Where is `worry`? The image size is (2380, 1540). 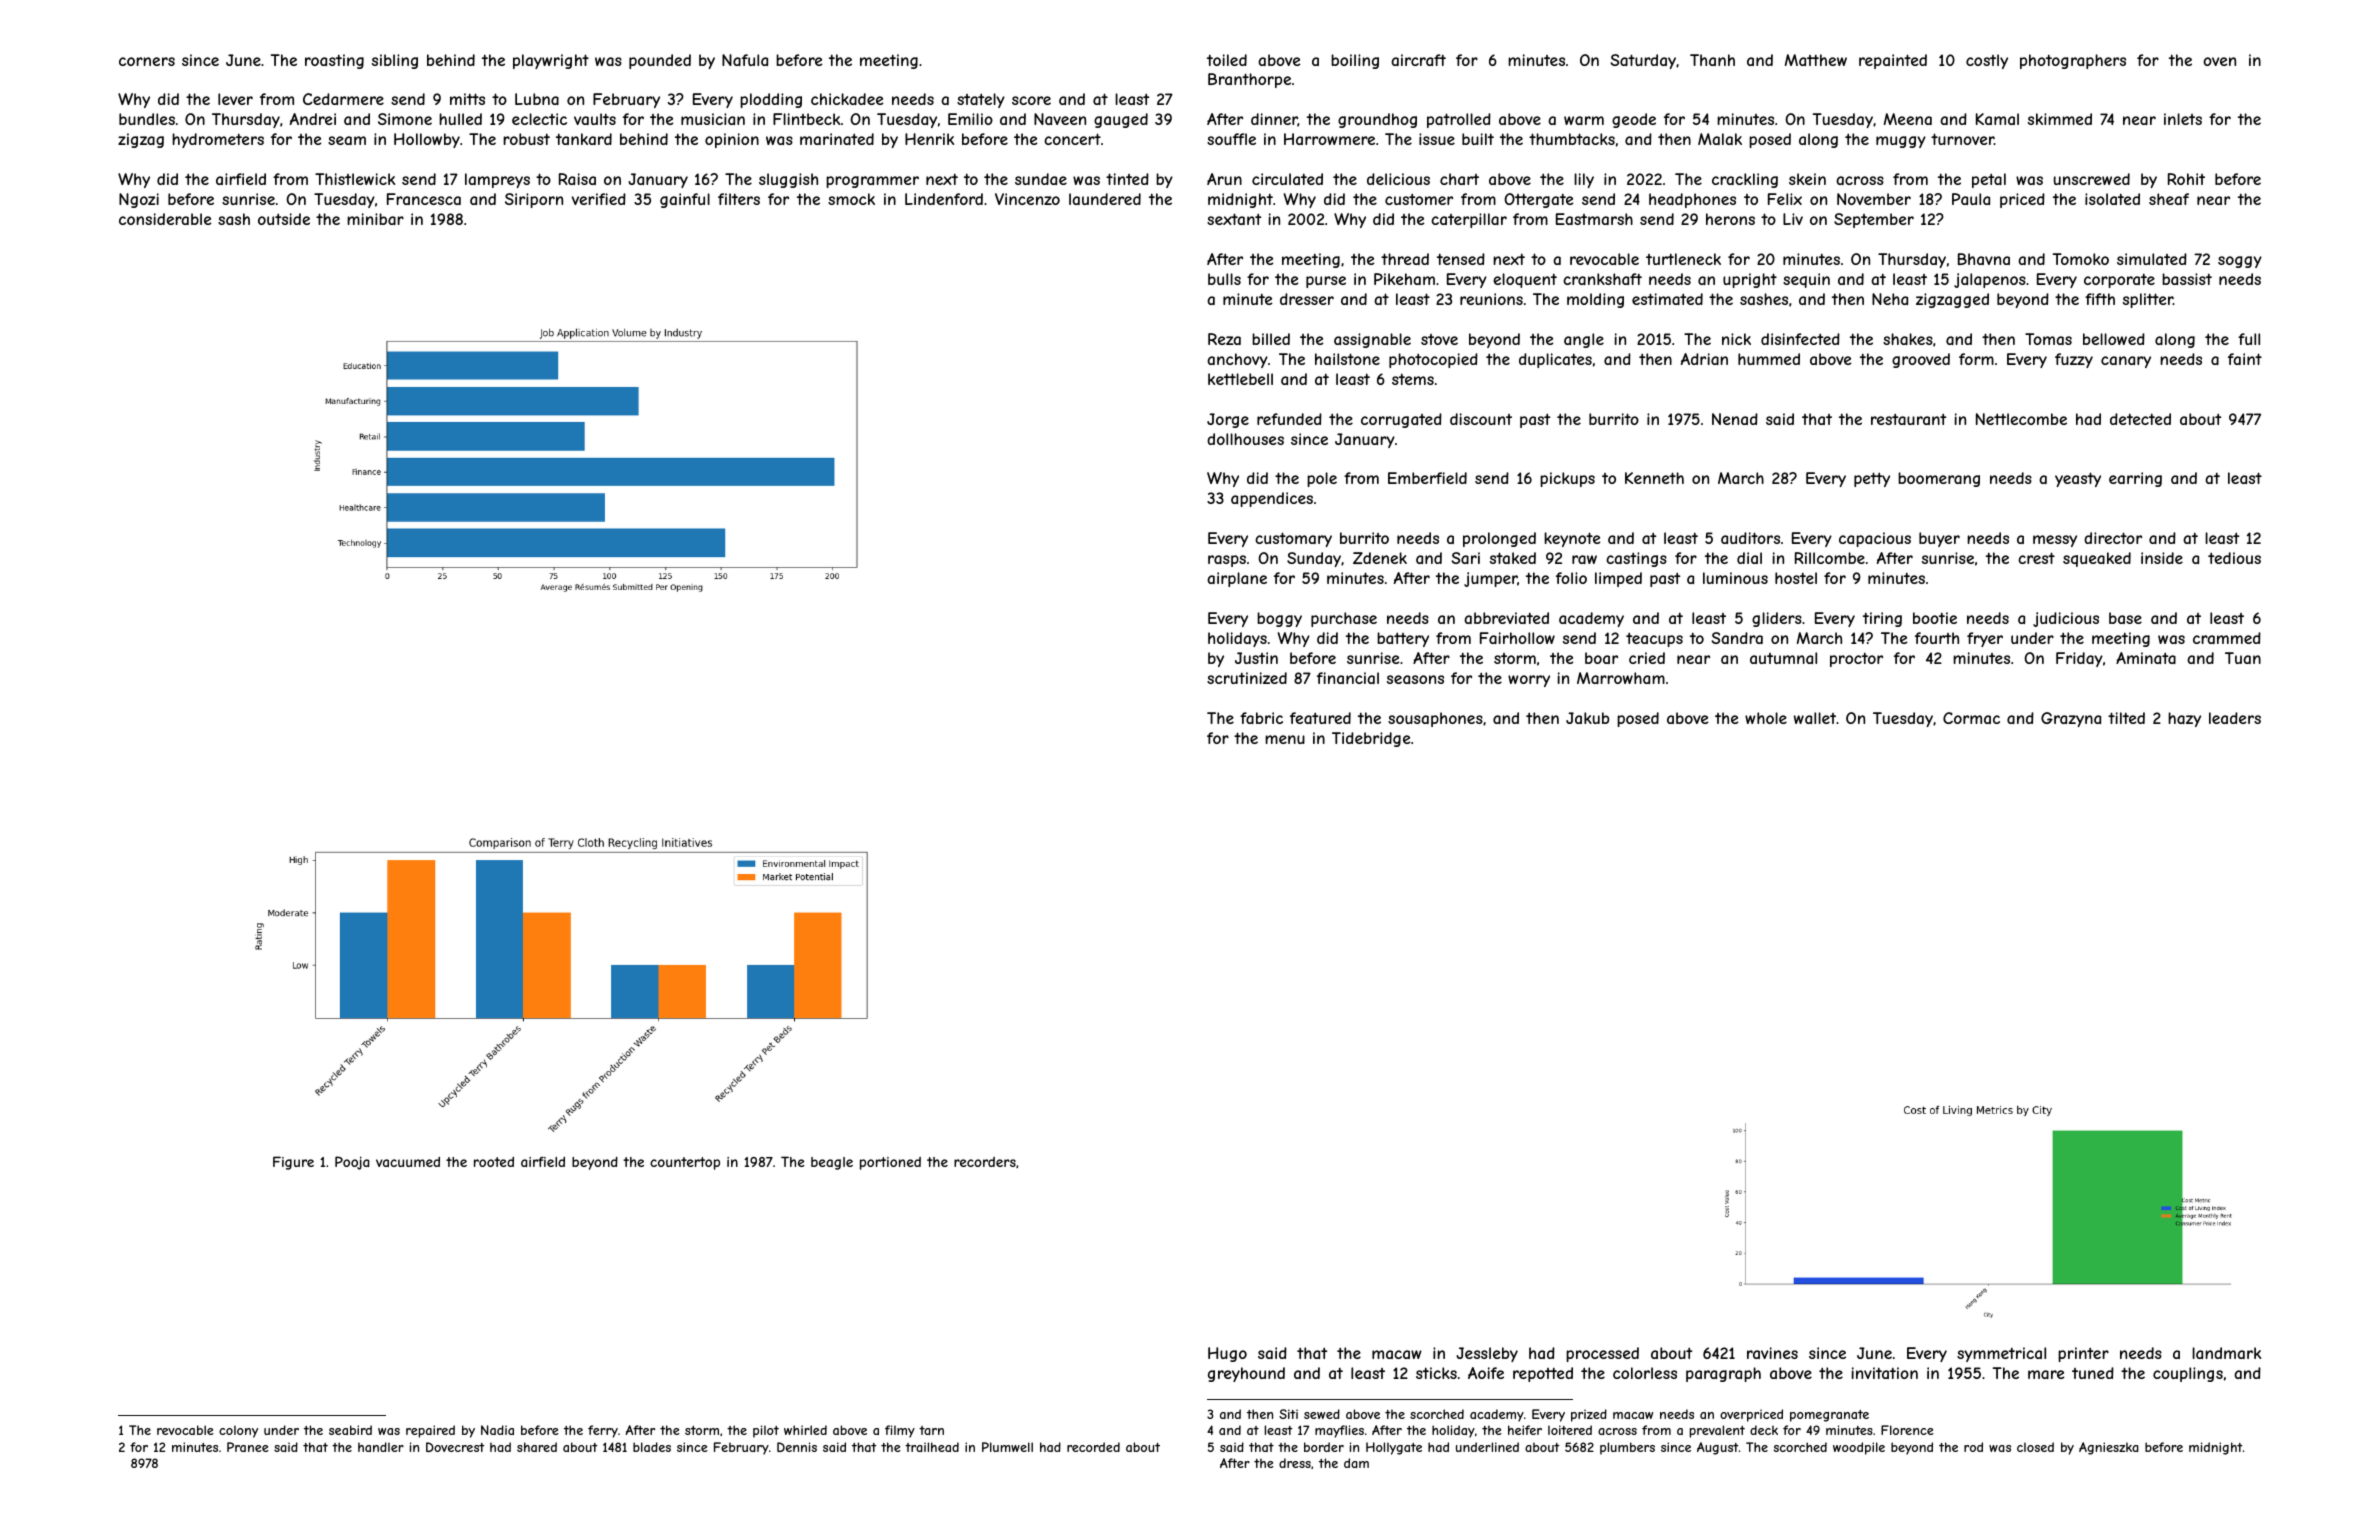
worry is located at coordinates (1529, 681).
